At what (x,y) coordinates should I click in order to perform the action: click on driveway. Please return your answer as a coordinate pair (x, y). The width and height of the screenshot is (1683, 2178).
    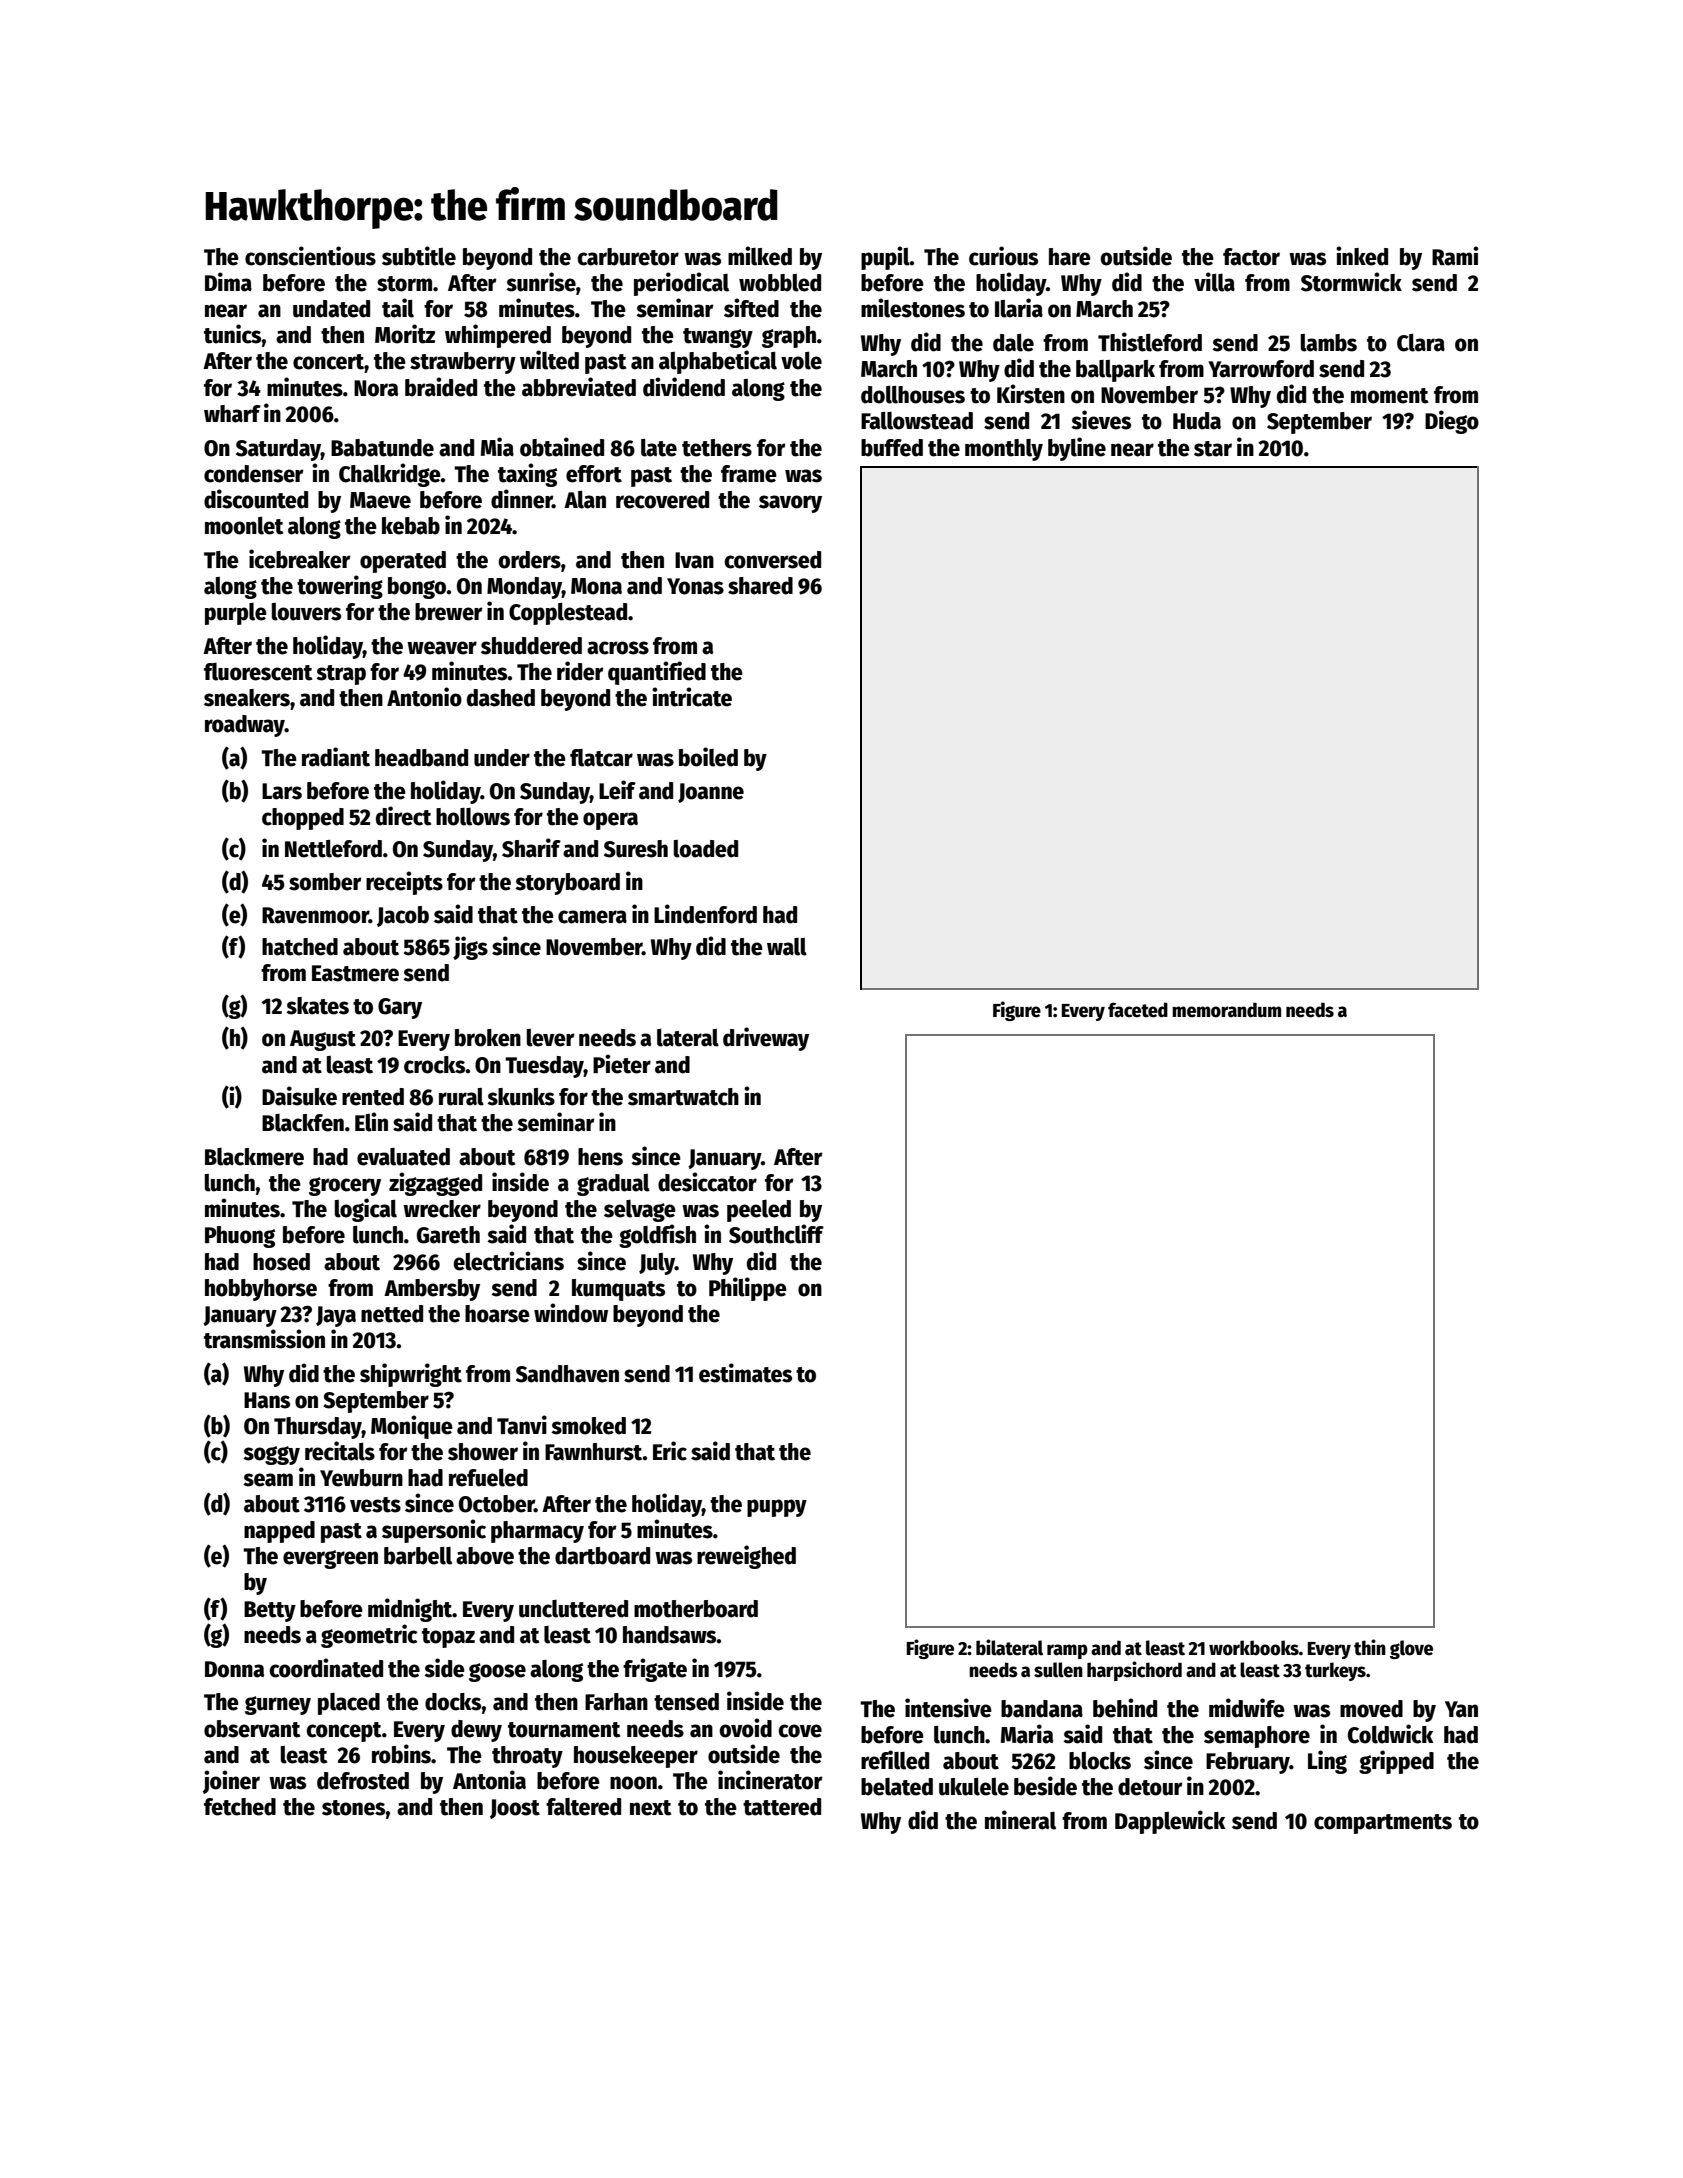
    Looking at the image, I should click on (766, 1039).
